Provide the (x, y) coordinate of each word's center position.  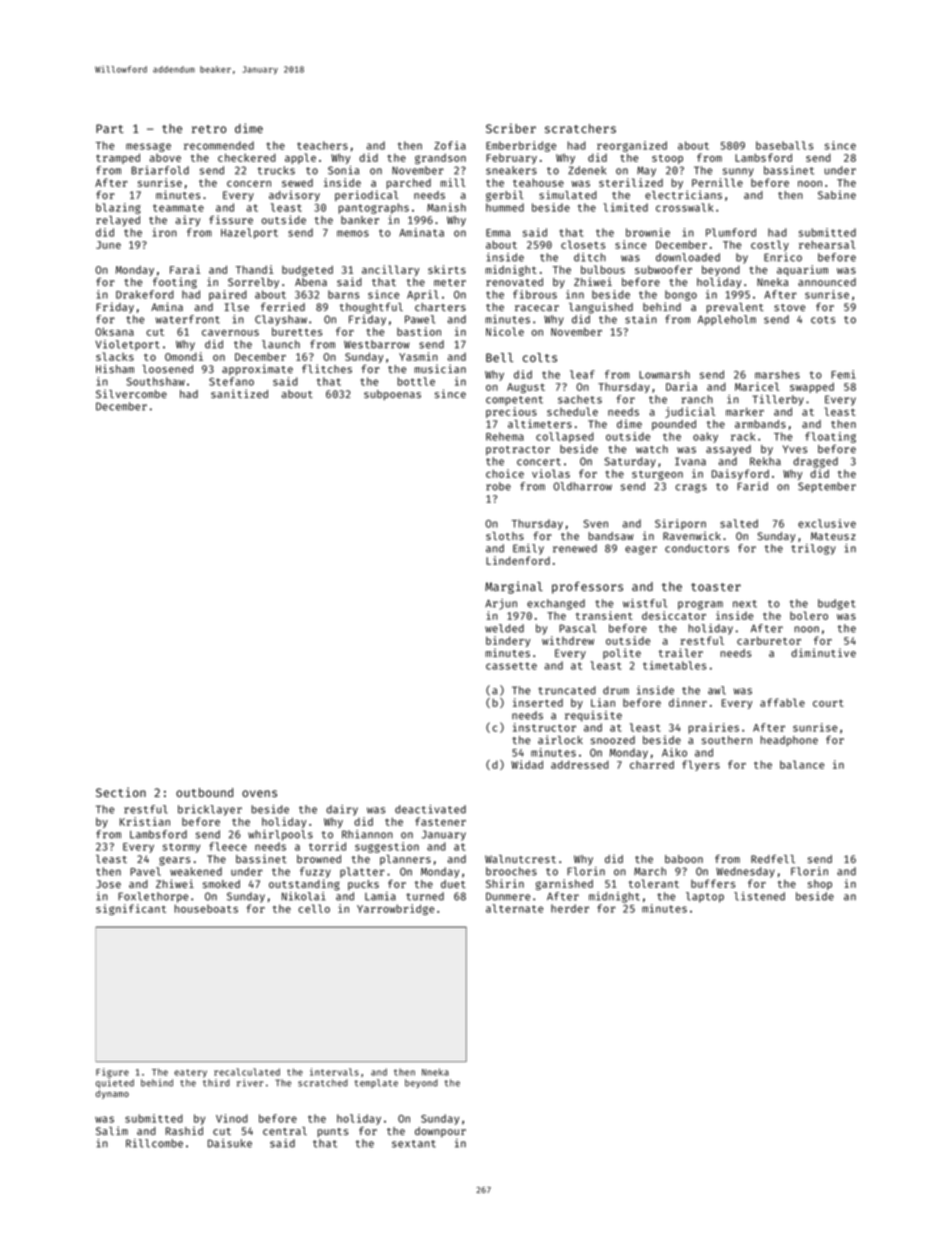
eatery (190, 1073)
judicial (690, 412)
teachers (322, 145)
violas (551, 473)
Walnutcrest (520, 859)
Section (121, 792)
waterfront (188, 319)
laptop (705, 897)
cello (314, 908)
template (376, 1083)
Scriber (511, 128)
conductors (697, 548)
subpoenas (392, 395)
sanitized (239, 393)
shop (820, 885)
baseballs (784, 145)
